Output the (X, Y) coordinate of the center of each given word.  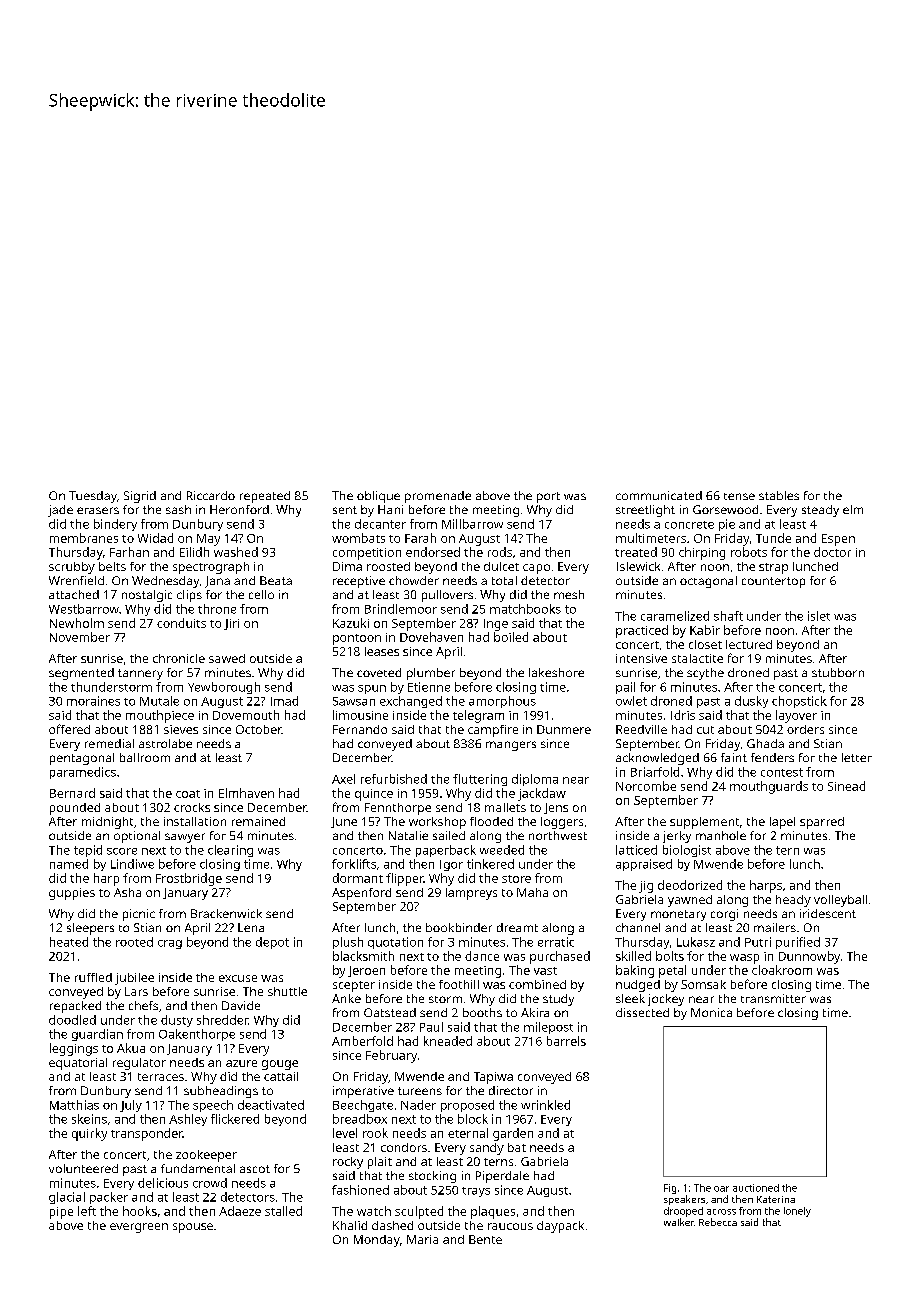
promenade (438, 497)
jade (60, 511)
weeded (502, 850)
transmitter (773, 998)
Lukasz (696, 942)
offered (69, 729)
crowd (210, 1183)
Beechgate (363, 1106)
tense (739, 496)
